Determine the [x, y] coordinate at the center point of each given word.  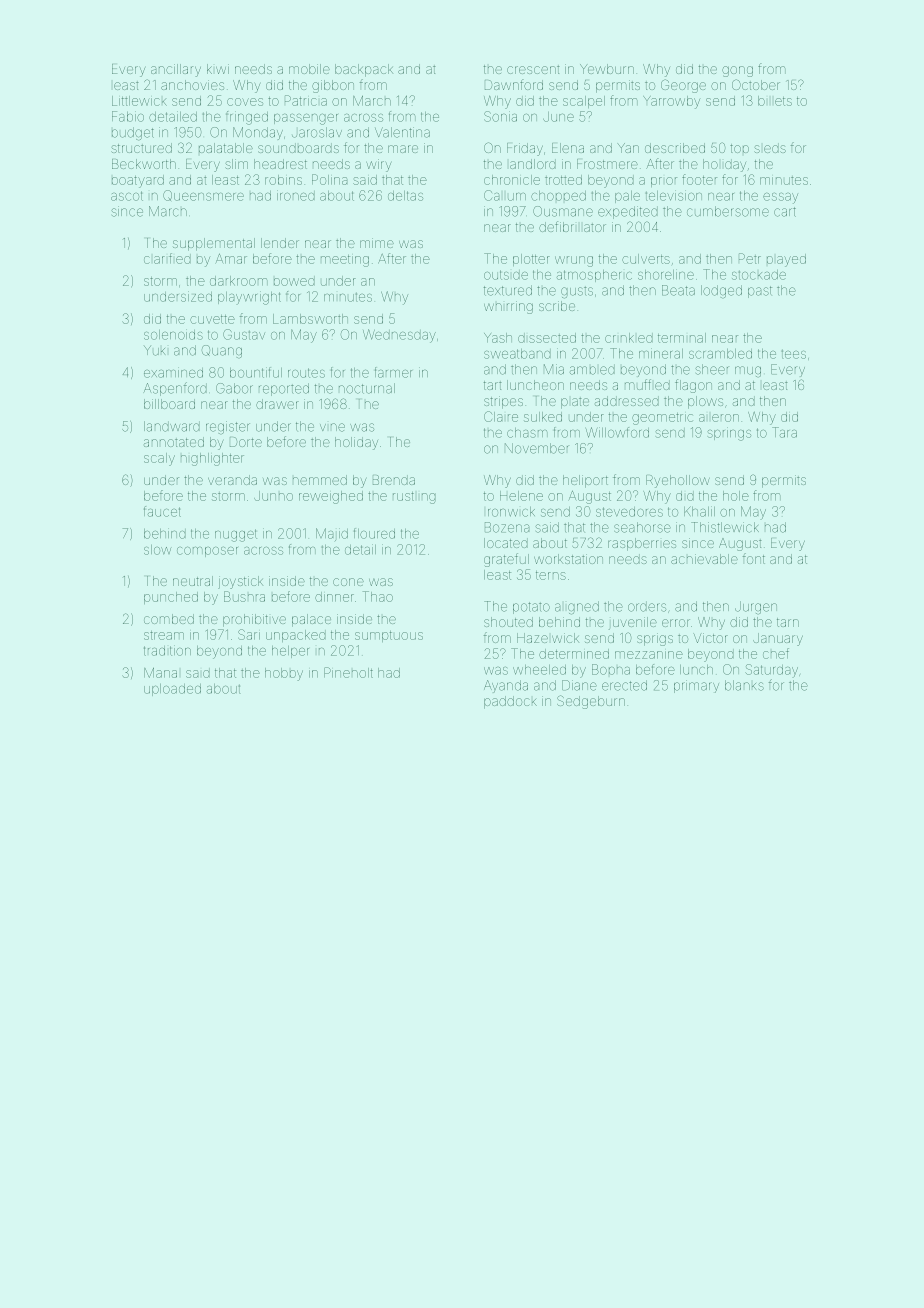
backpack [364, 70]
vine [332, 427]
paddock [510, 702]
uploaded [172, 690]
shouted [508, 622]
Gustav [244, 334]
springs [729, 434]
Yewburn [607, 69]
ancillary [176, 70]
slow [157, 550]
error [676, 623]
